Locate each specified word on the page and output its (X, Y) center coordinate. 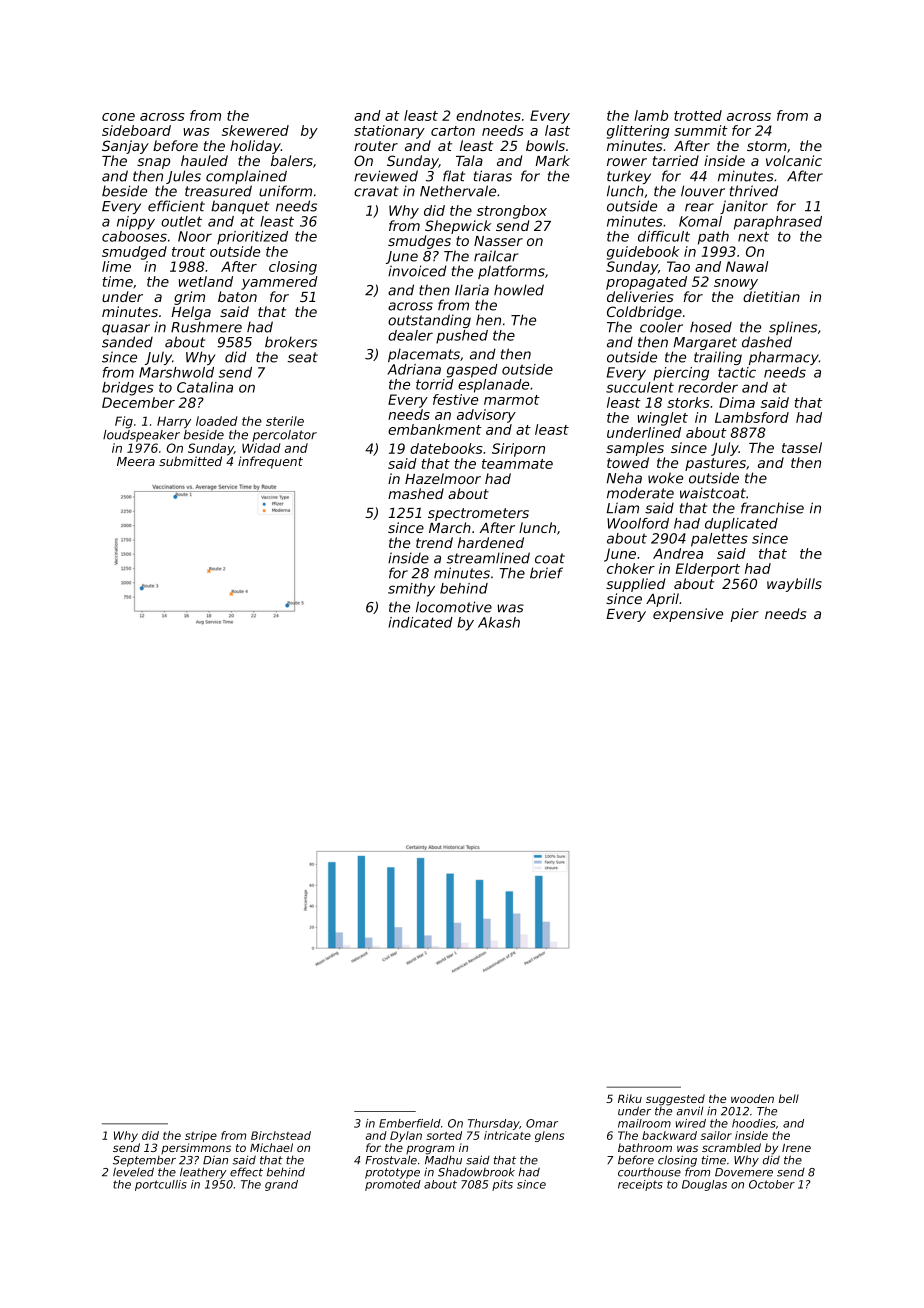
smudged (134, 253)
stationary (389, 132)
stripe (201, 1136)
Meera (136, 461)
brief (546, 573)
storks (688, 402)
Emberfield (410, 1123)
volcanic (794, 160)
